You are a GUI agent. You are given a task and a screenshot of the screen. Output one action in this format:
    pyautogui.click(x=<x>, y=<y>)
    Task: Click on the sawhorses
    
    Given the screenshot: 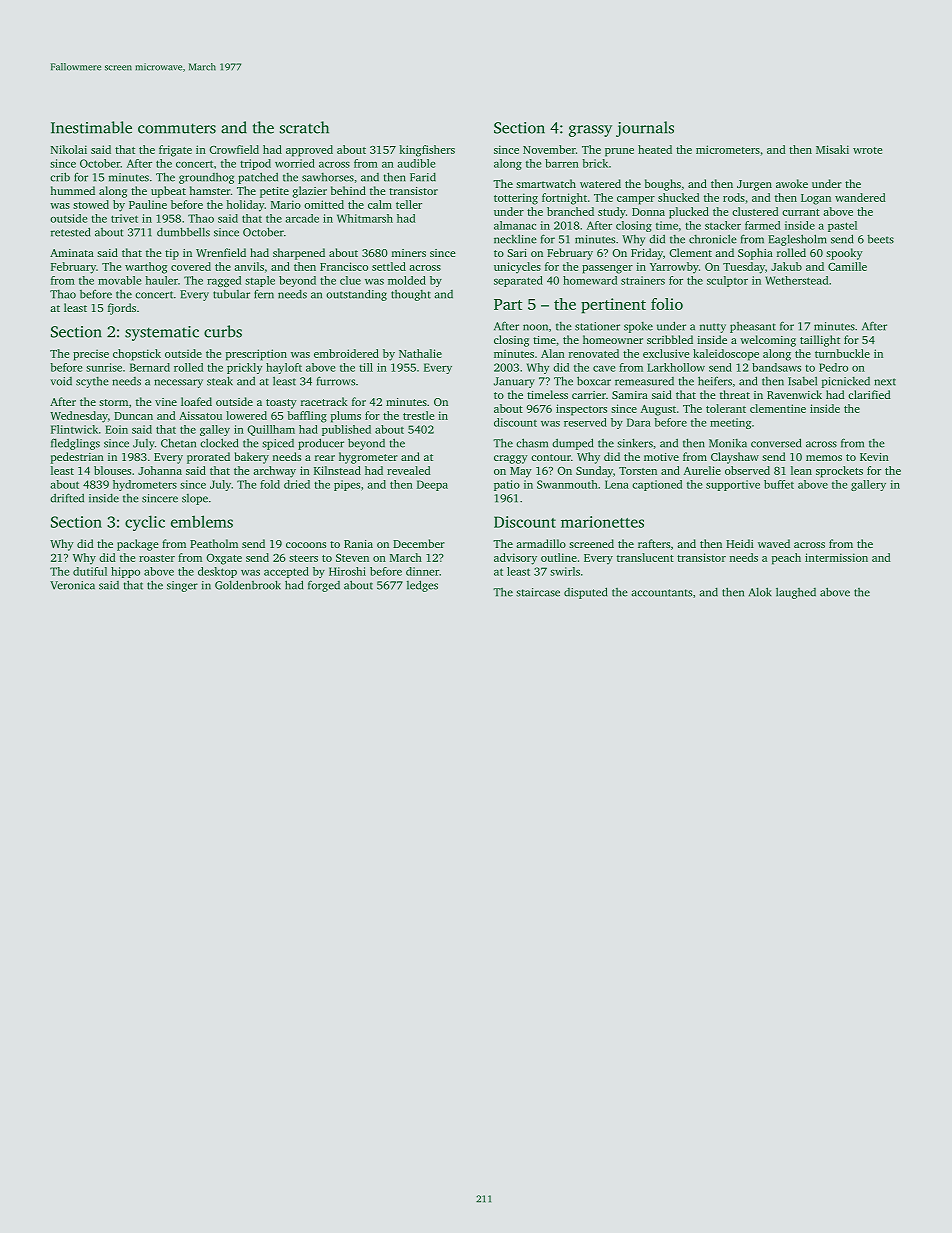 What is the action you would take?
    pyautogui.click(x=328, y=177)
